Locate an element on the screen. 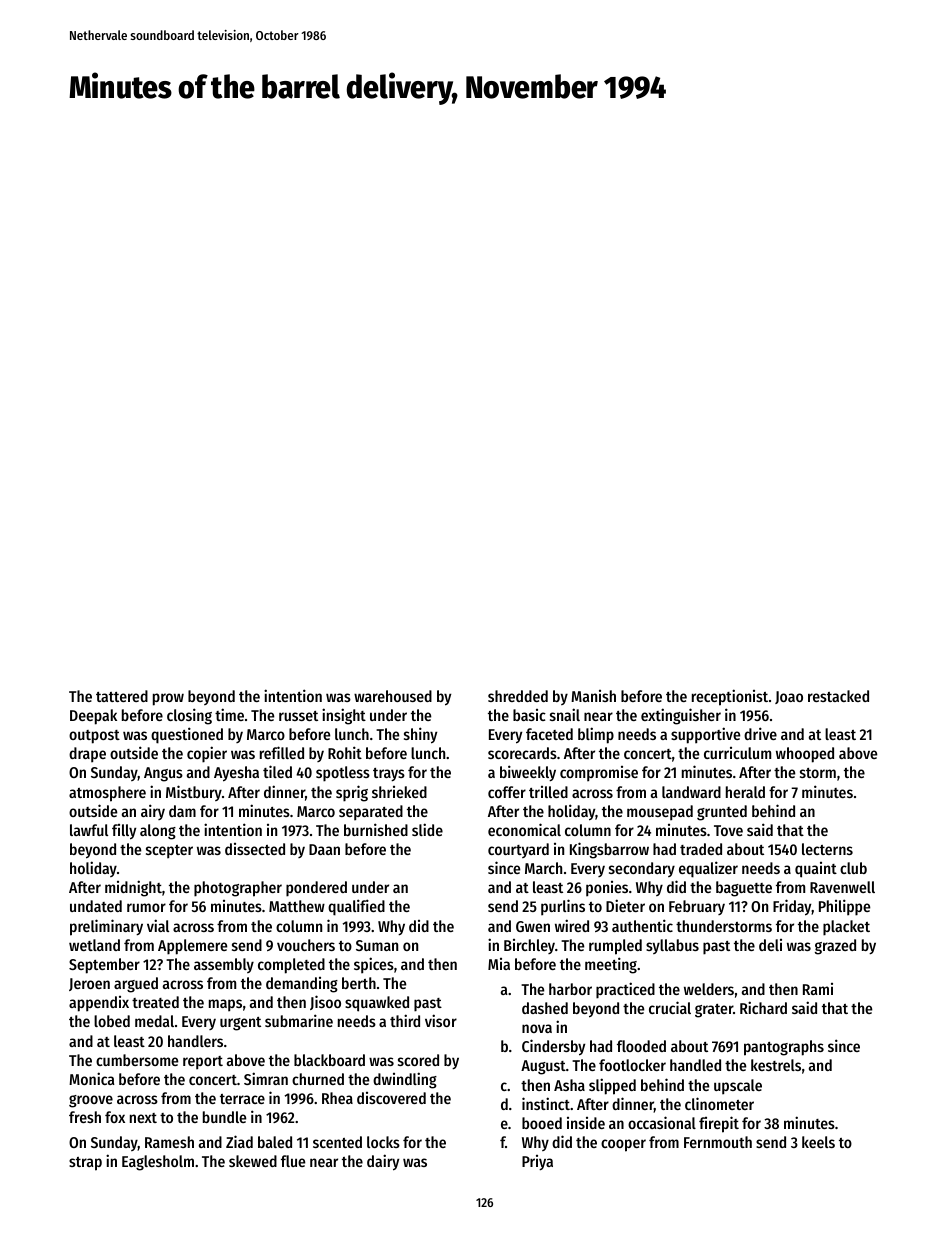 Image resolution: width=952 pixels, height=1233 pixels. booed is located at coordinates (542, 1123).
